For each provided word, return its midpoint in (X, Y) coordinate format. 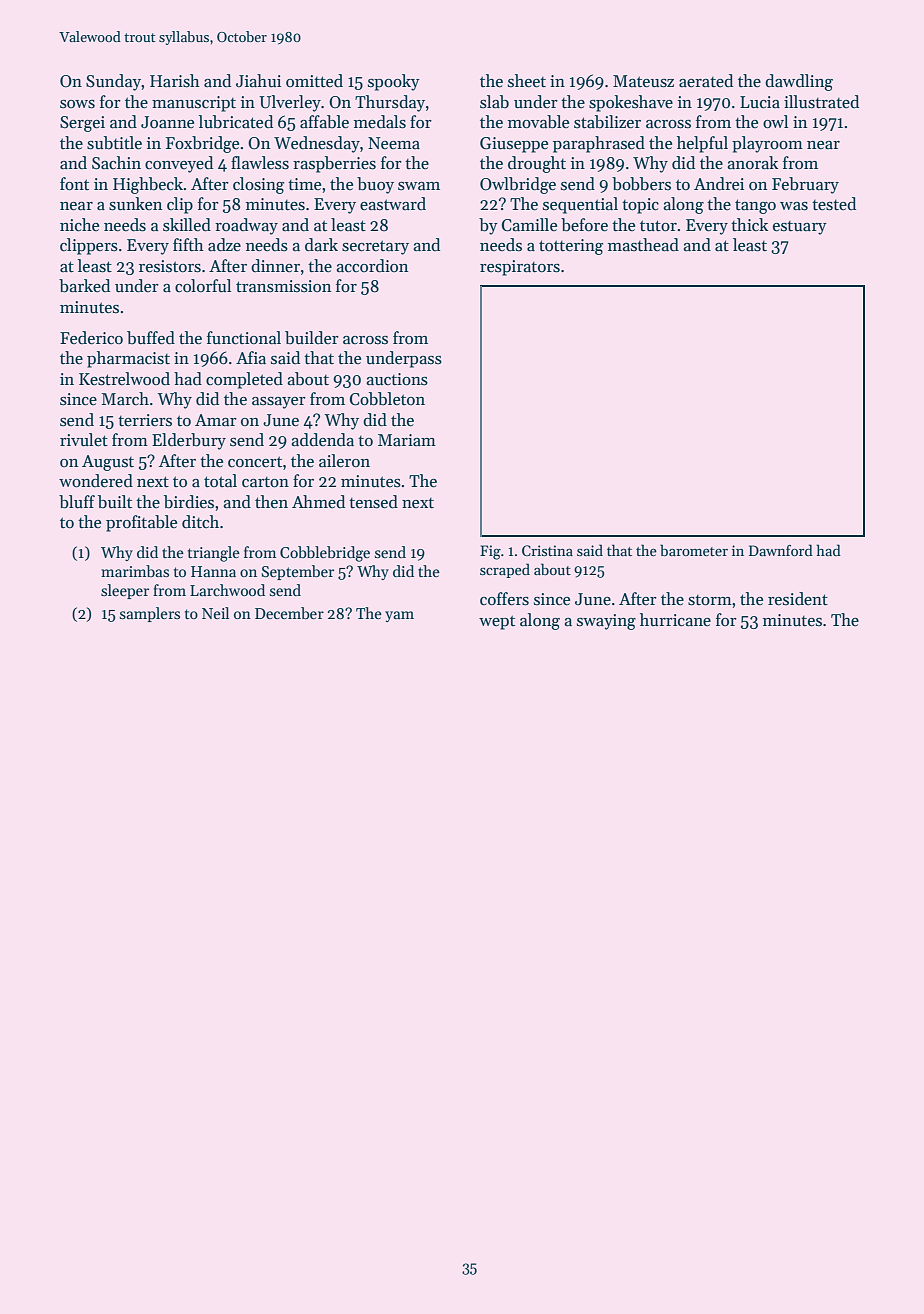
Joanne (167, 122)
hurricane (675, 620)
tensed (373, 502)
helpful (702, 144)
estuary (800, 228)
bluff (77, 502)
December (289, 613)
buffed (151, 338)
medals (380, 122)
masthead (643, 245)
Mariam (407, 440)
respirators (520, 268)
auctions (397, 379)
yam (399, 616)
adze (224, 245)
